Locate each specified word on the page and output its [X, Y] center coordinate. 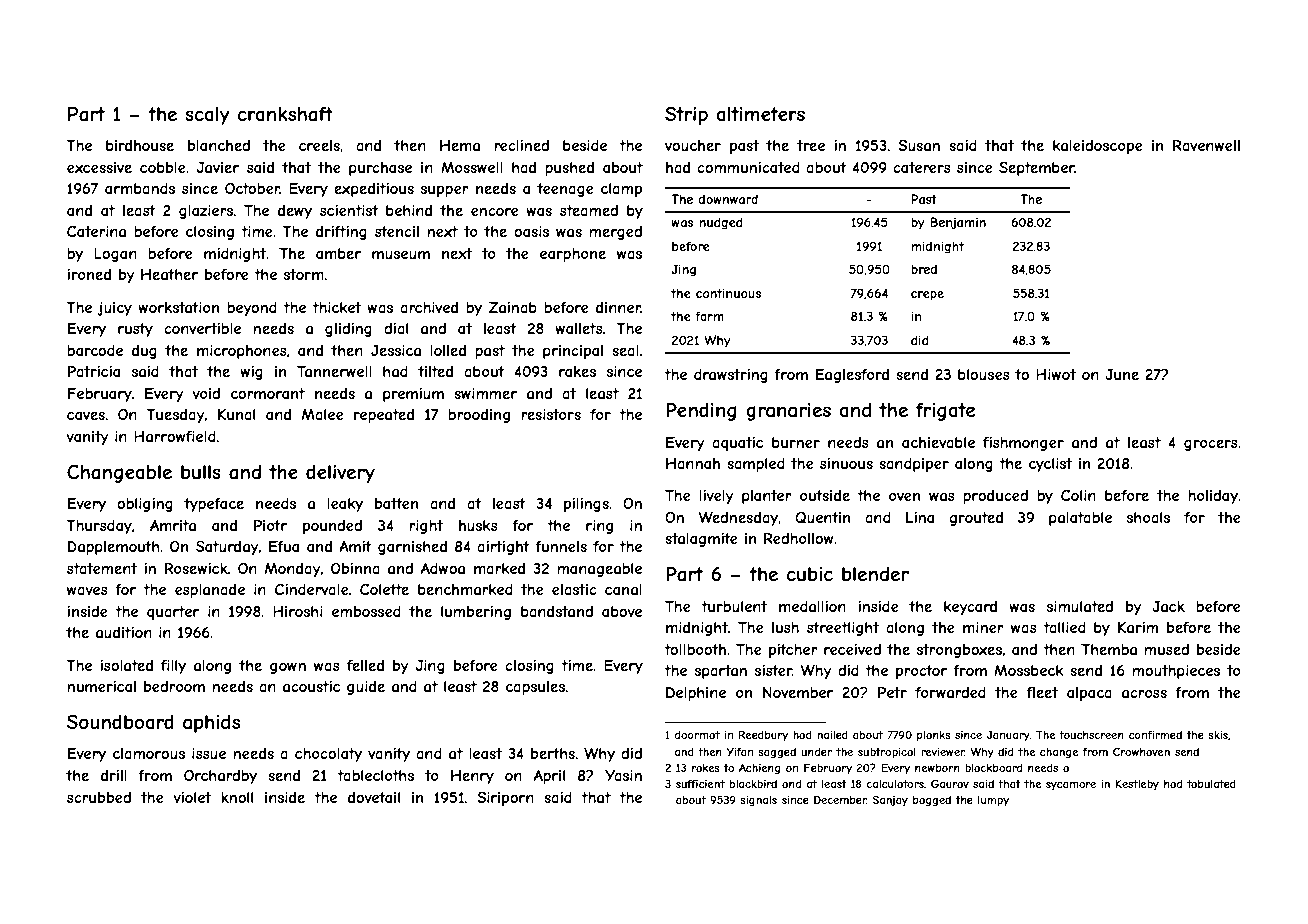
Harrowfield [175, 436]
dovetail [374, 797]
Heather [169, 274]
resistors [551, 414]
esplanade [210, 591]
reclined [521, 145]
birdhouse [140, 145]
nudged [721, 223]
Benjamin [958, 223]
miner [983, 627]
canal [623, 589]
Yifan [739, 751]
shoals [1148, 517]
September [1037, 168]
